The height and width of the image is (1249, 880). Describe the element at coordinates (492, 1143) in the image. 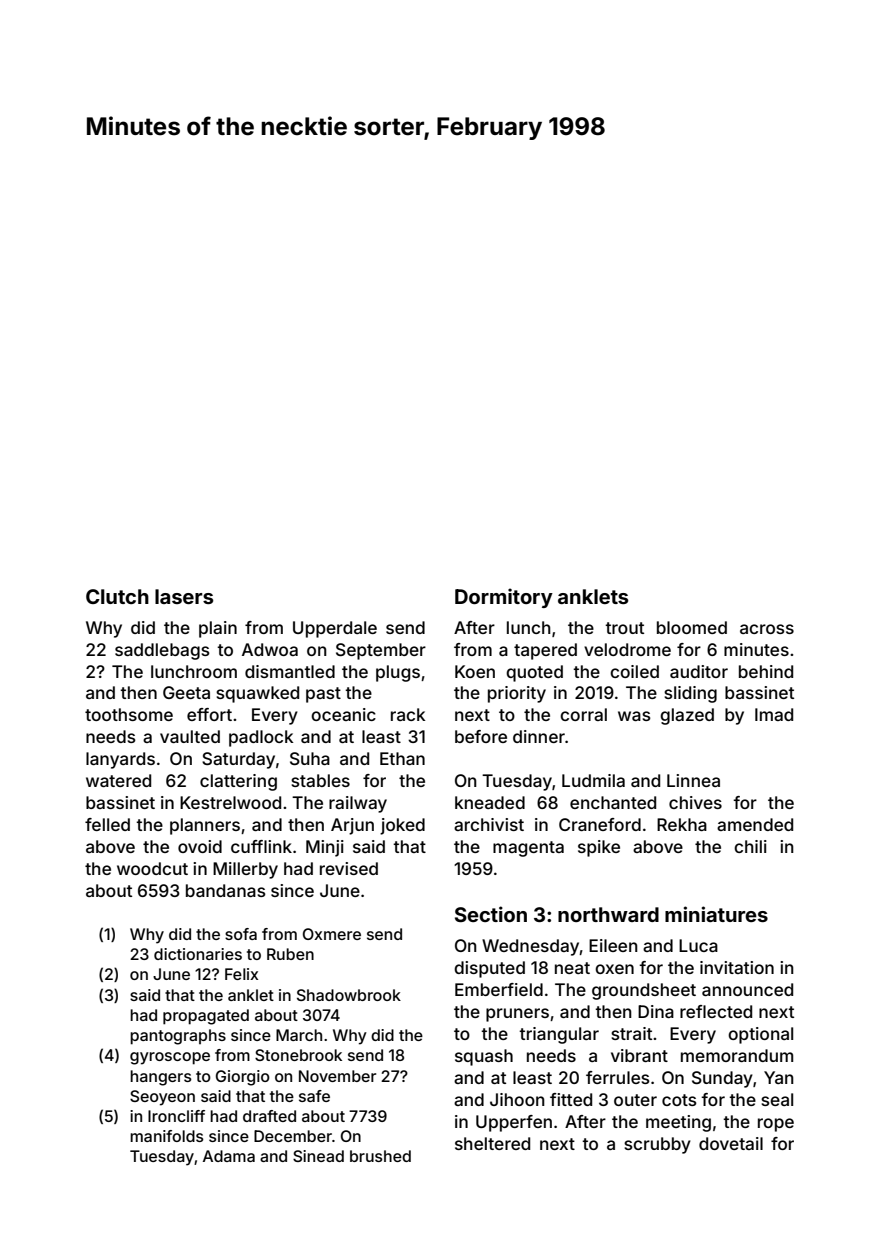

I see `sheltered` at that location.
